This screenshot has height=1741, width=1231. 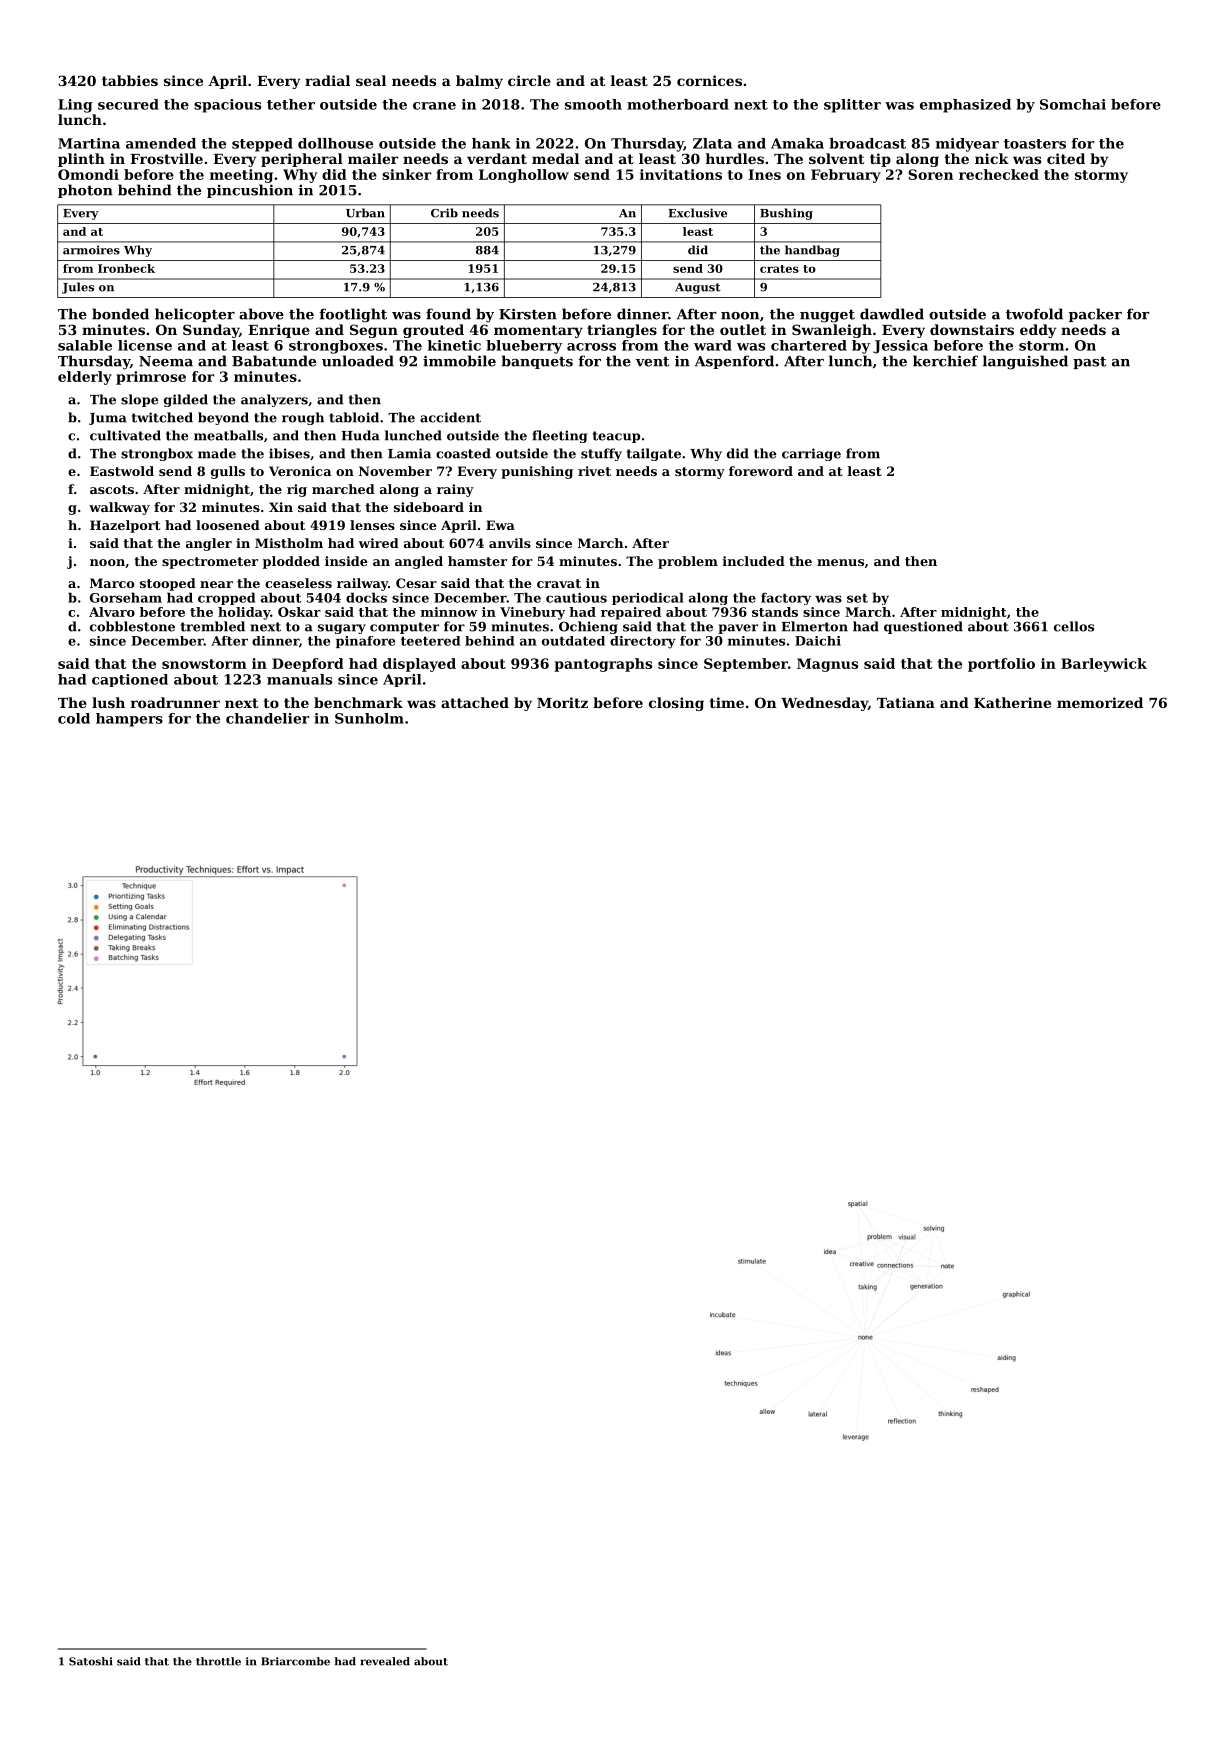 What do you see at coordinates (1100, 702) in the screenshot?
I see `memorized` at bounding box center [1100, 702].
